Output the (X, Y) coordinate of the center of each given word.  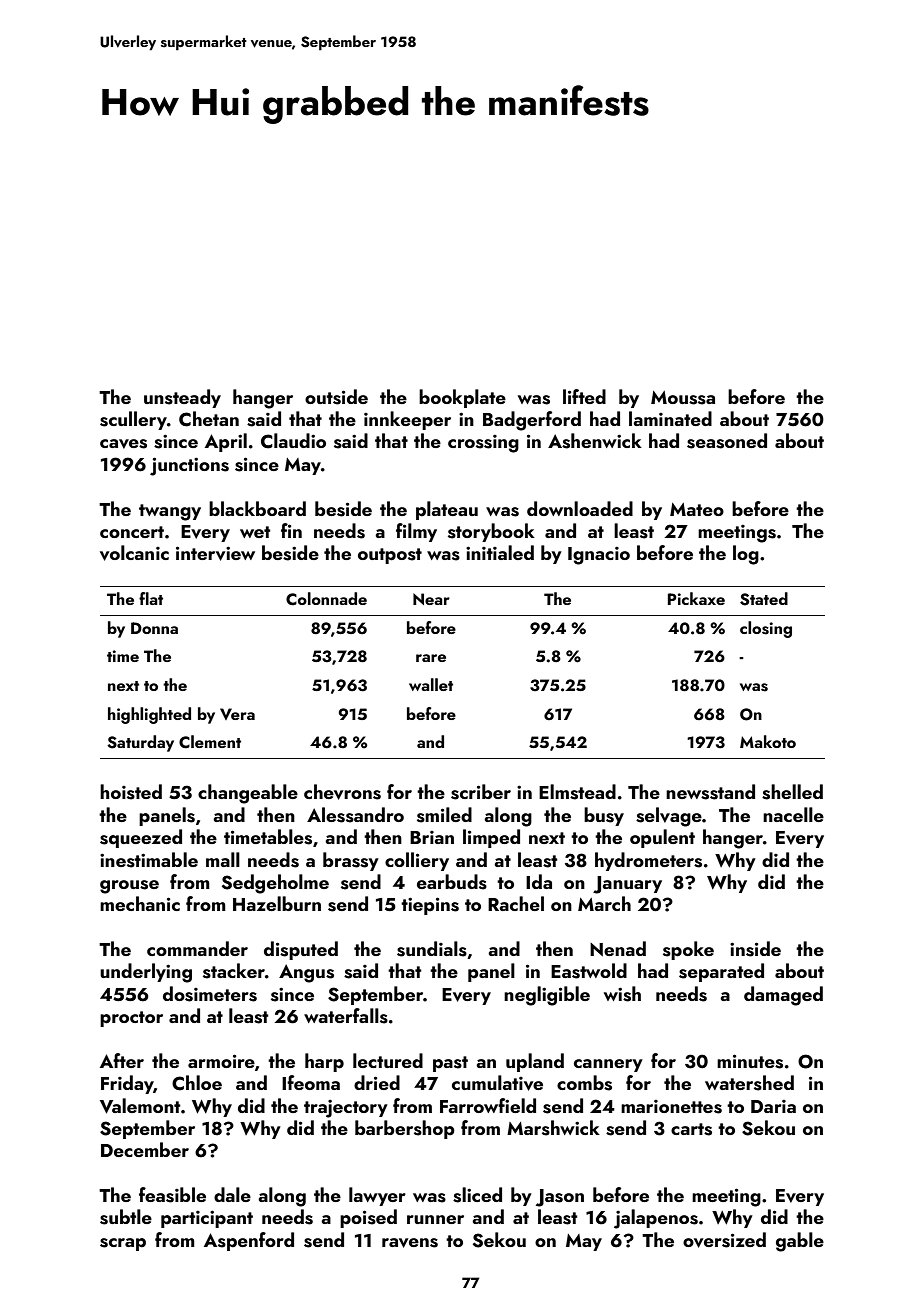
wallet (431, 684)
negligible (547, 996)
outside (336, 397)
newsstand (710, 792)
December (145, 1149)
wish (622, 994)
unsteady (182, 398)
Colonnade (326, 599)
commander (197, 948)
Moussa (683, 398)
